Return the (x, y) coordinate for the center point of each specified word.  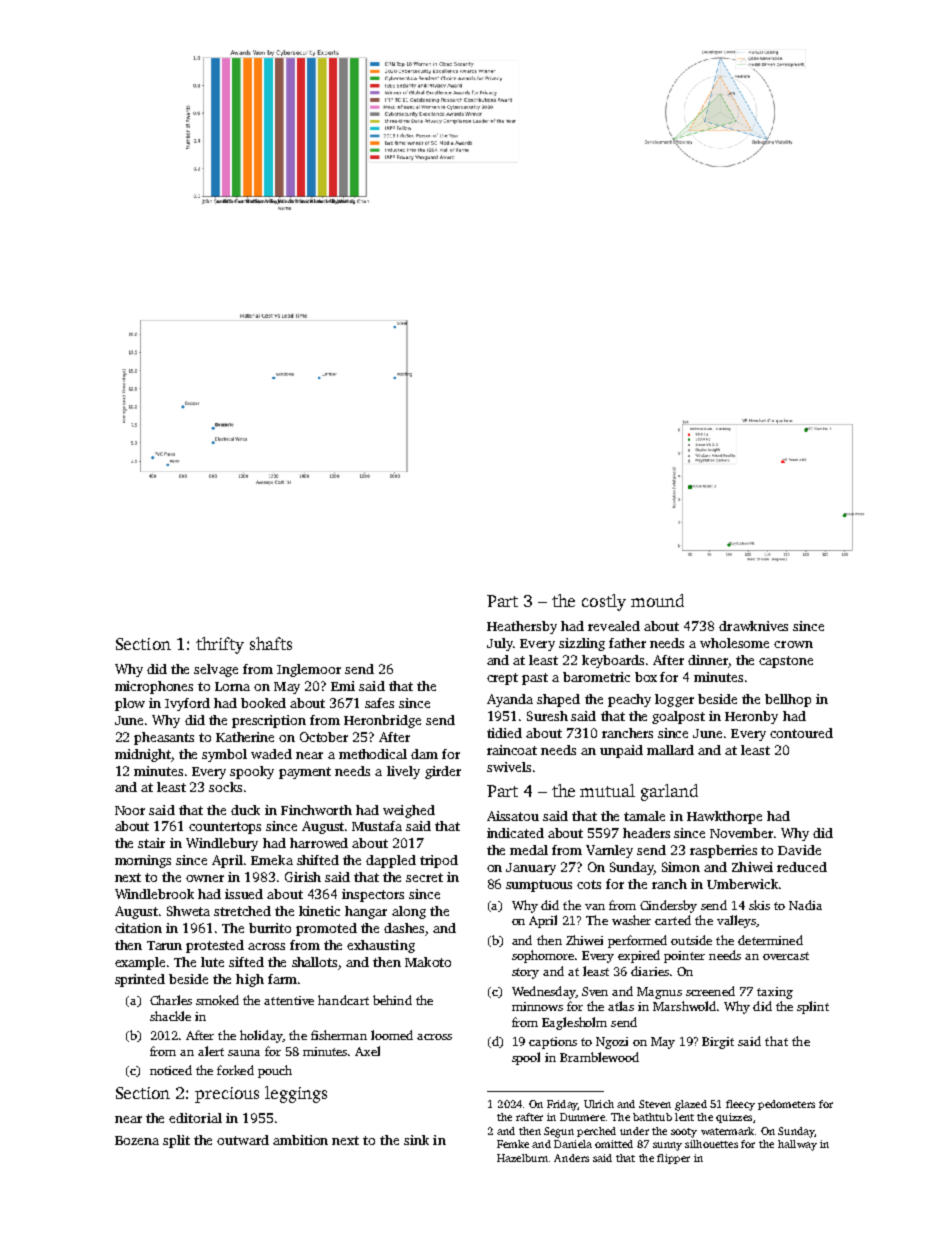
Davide (799, 850)
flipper (673, 1159)
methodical (373, 754)
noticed (171, 1070)
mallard (670, 750)
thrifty (220, 645)
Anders (571, 1158)
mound (657, 600)
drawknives (753, 626)
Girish (303, 877)
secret (424, 877)
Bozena (137, 1140)
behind (392, 1000)
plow (130, 704)
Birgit (718, 1043)
